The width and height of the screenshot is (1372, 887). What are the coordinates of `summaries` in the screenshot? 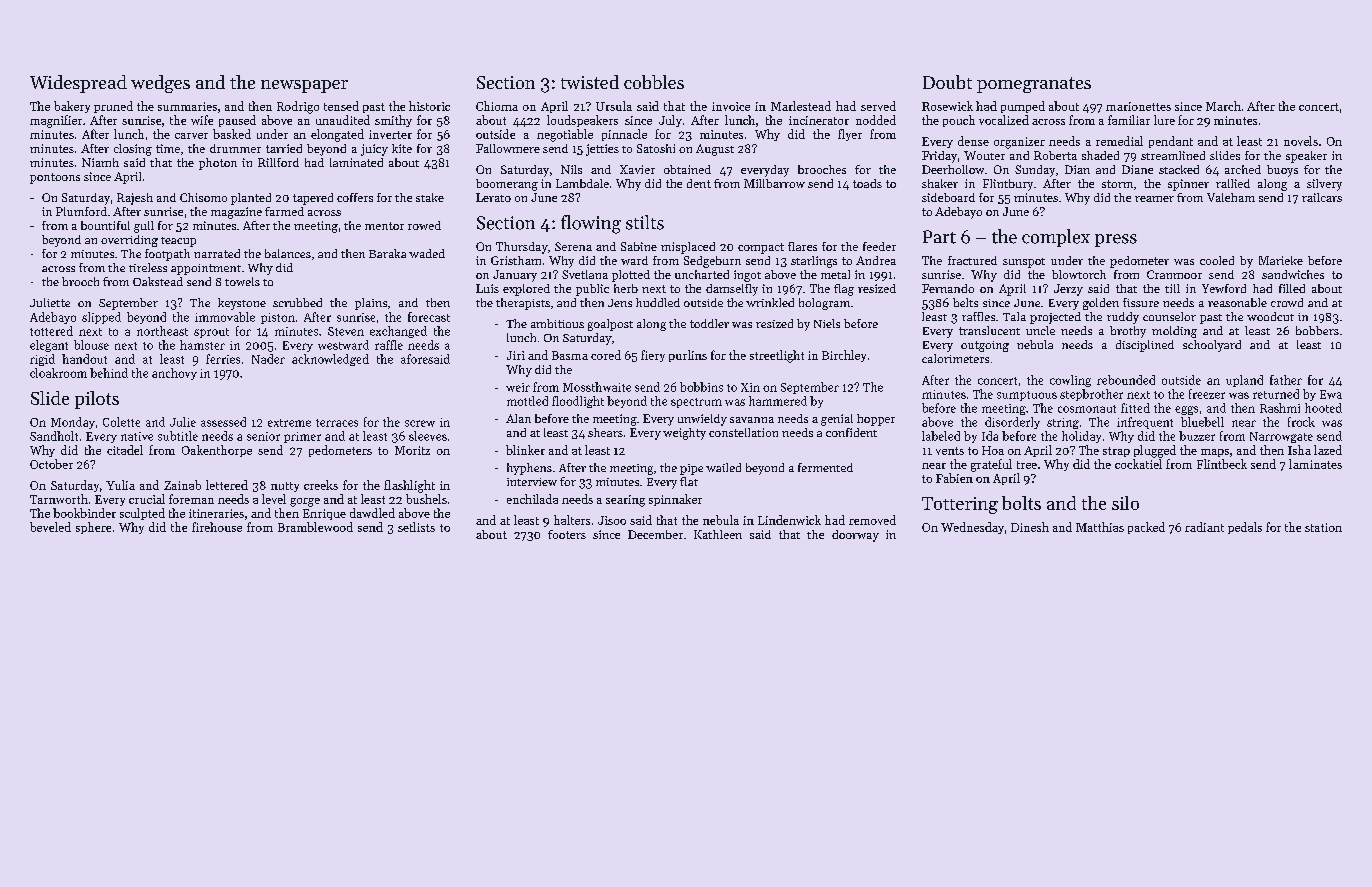 It's located at (187, 106).
